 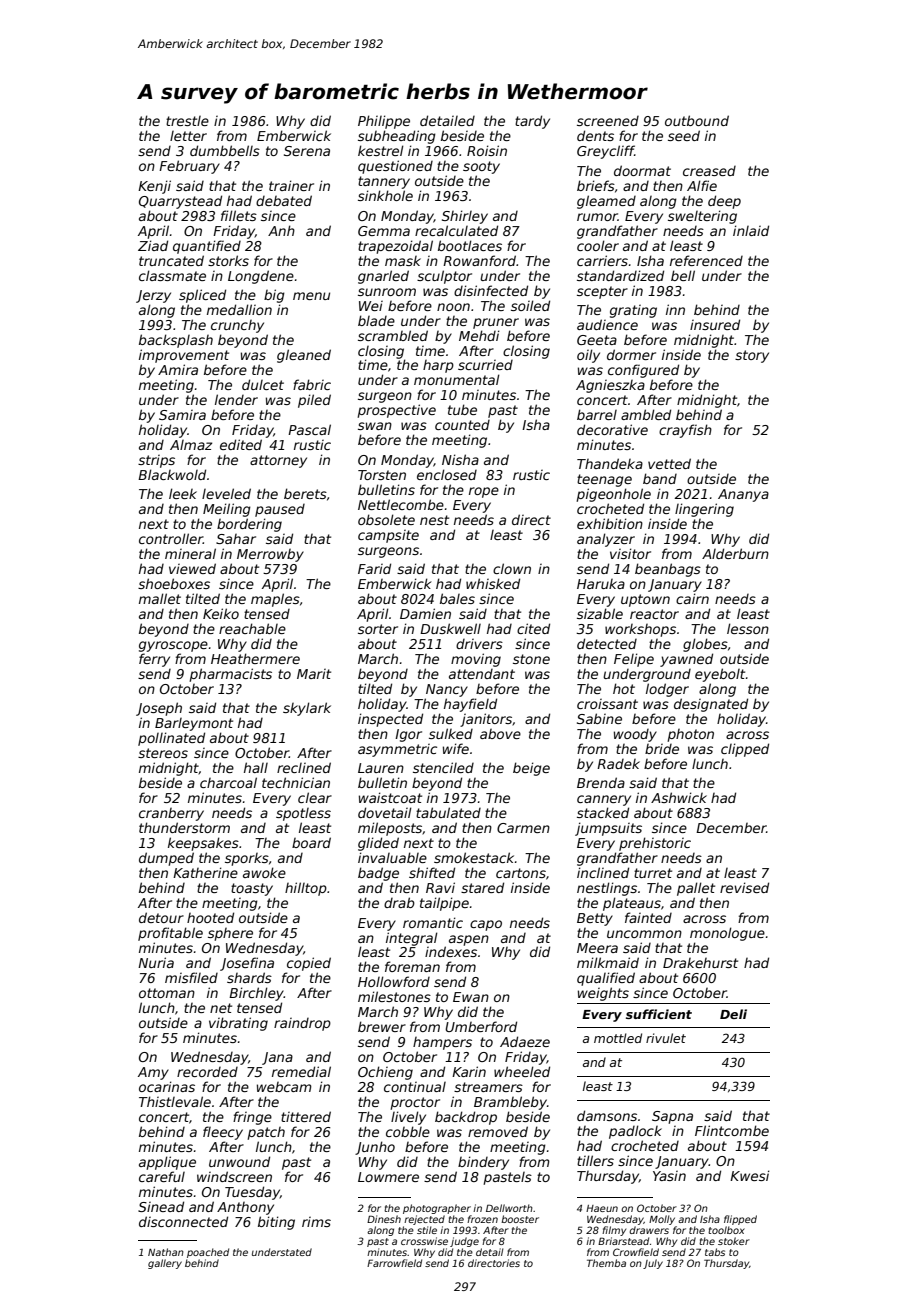 I want to click on turret, so click(x=653, y=873).
